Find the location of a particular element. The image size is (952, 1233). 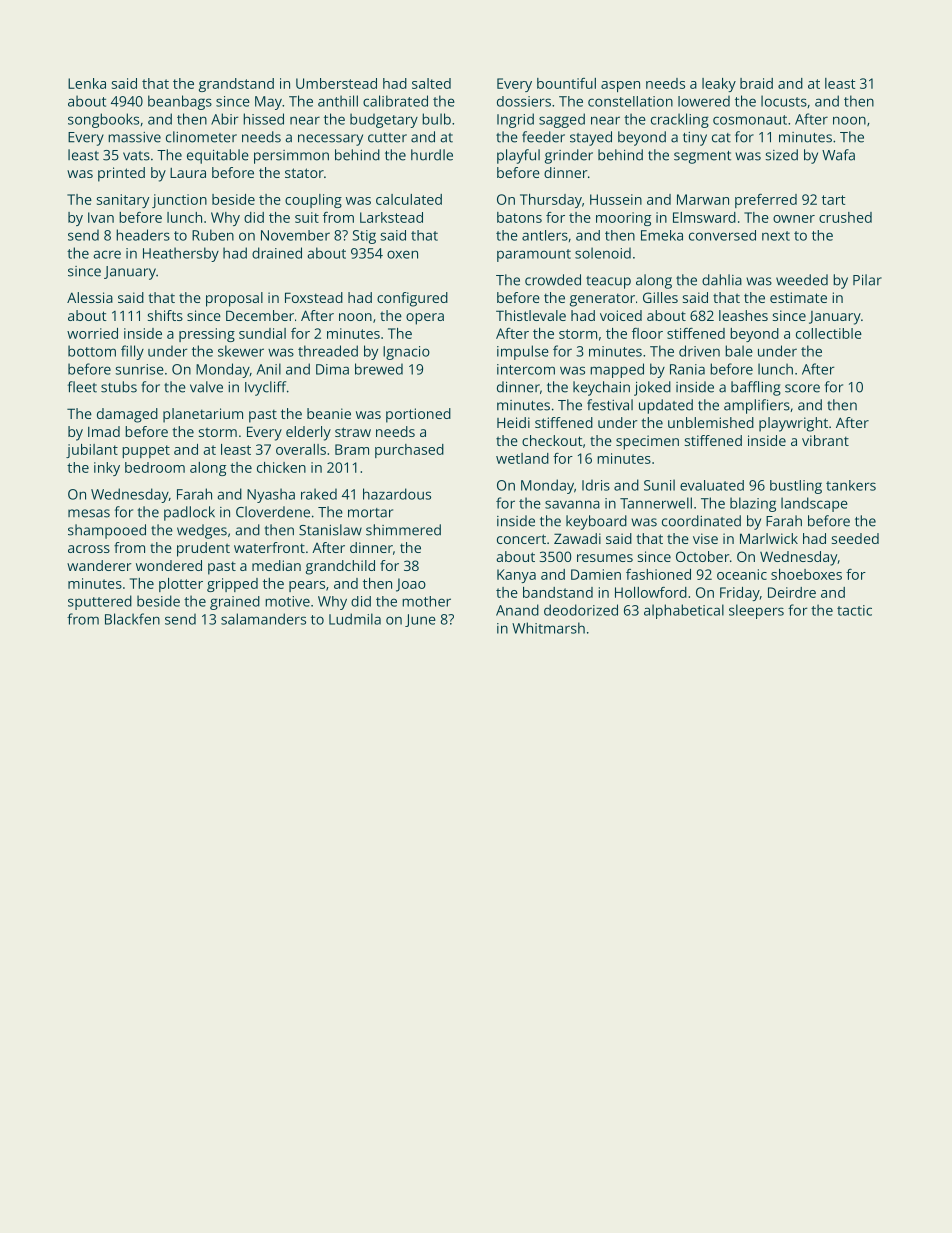

configured is located at coordinates (412, 299).
